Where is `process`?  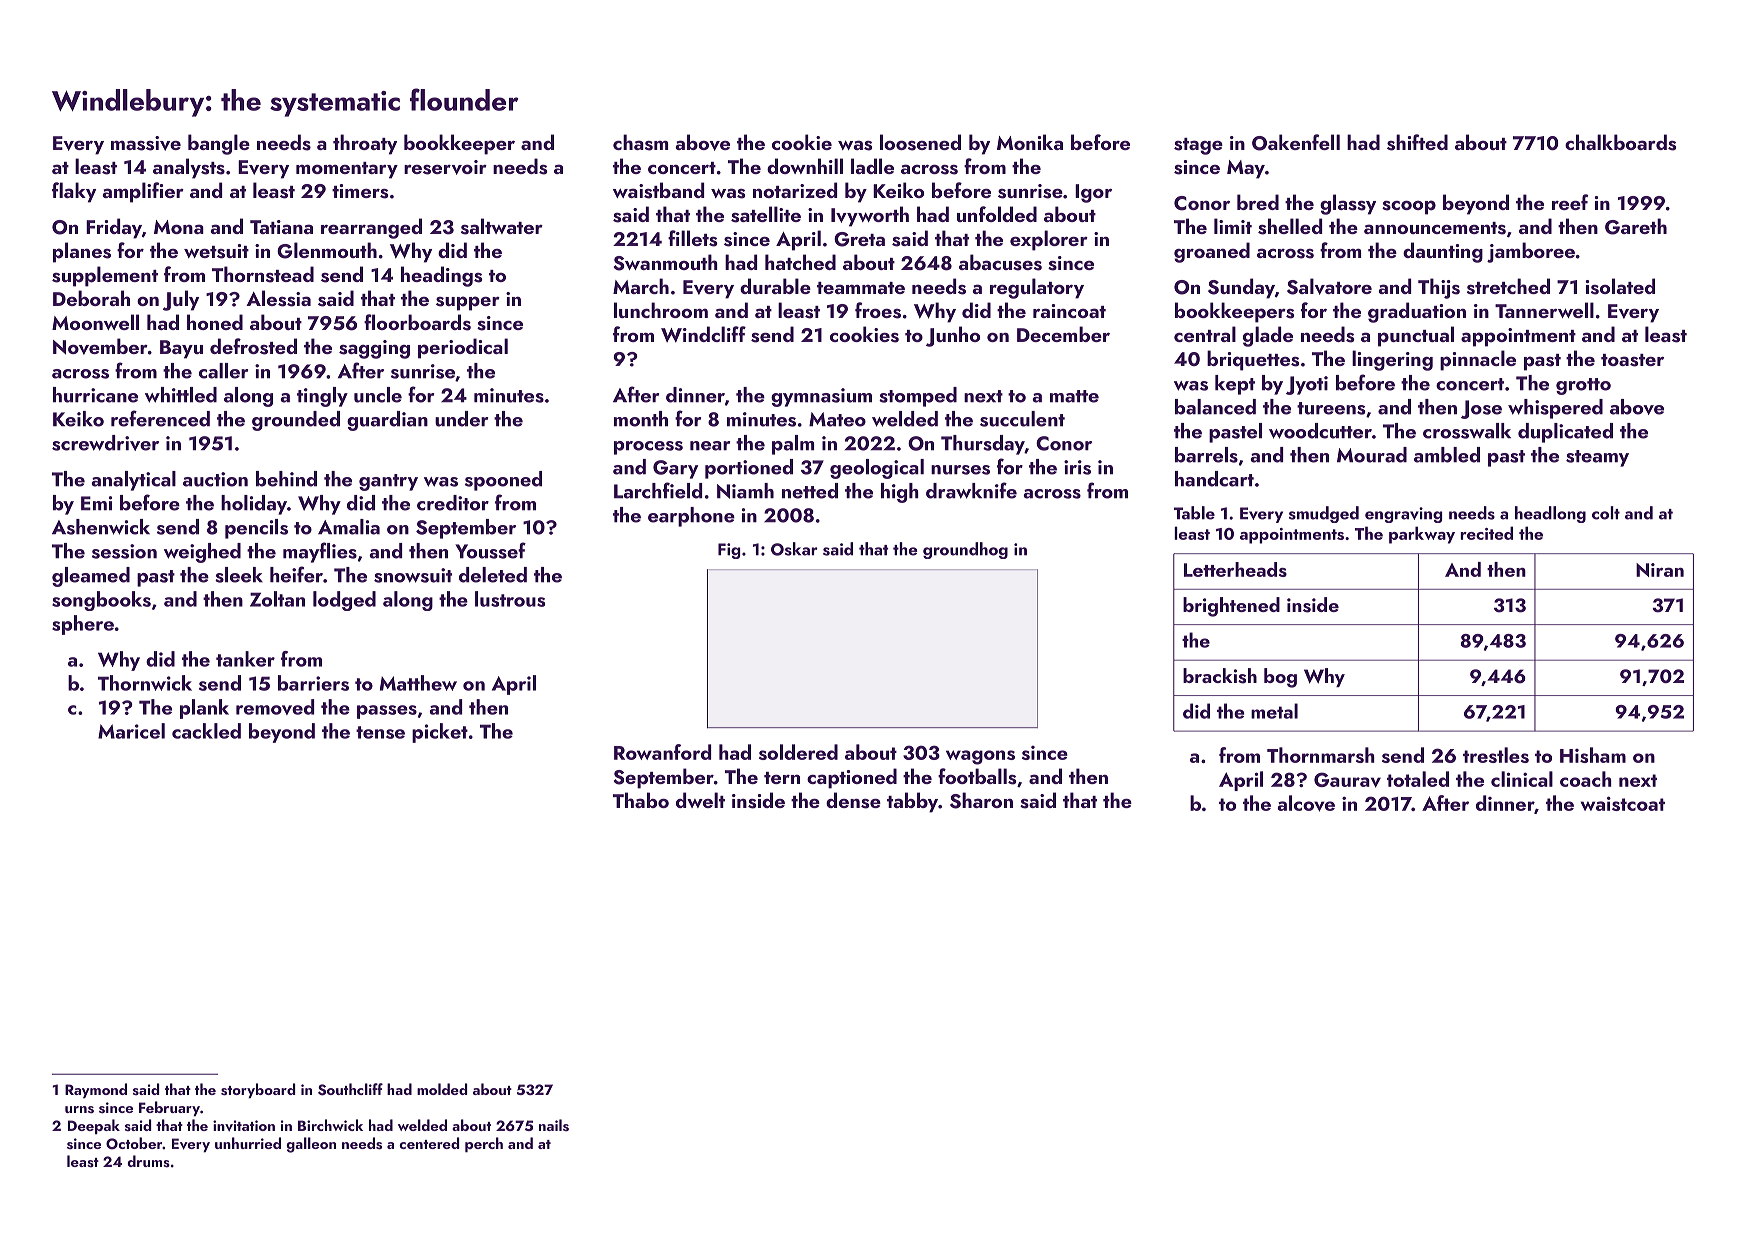
process is located at coordinates (648, 448).
